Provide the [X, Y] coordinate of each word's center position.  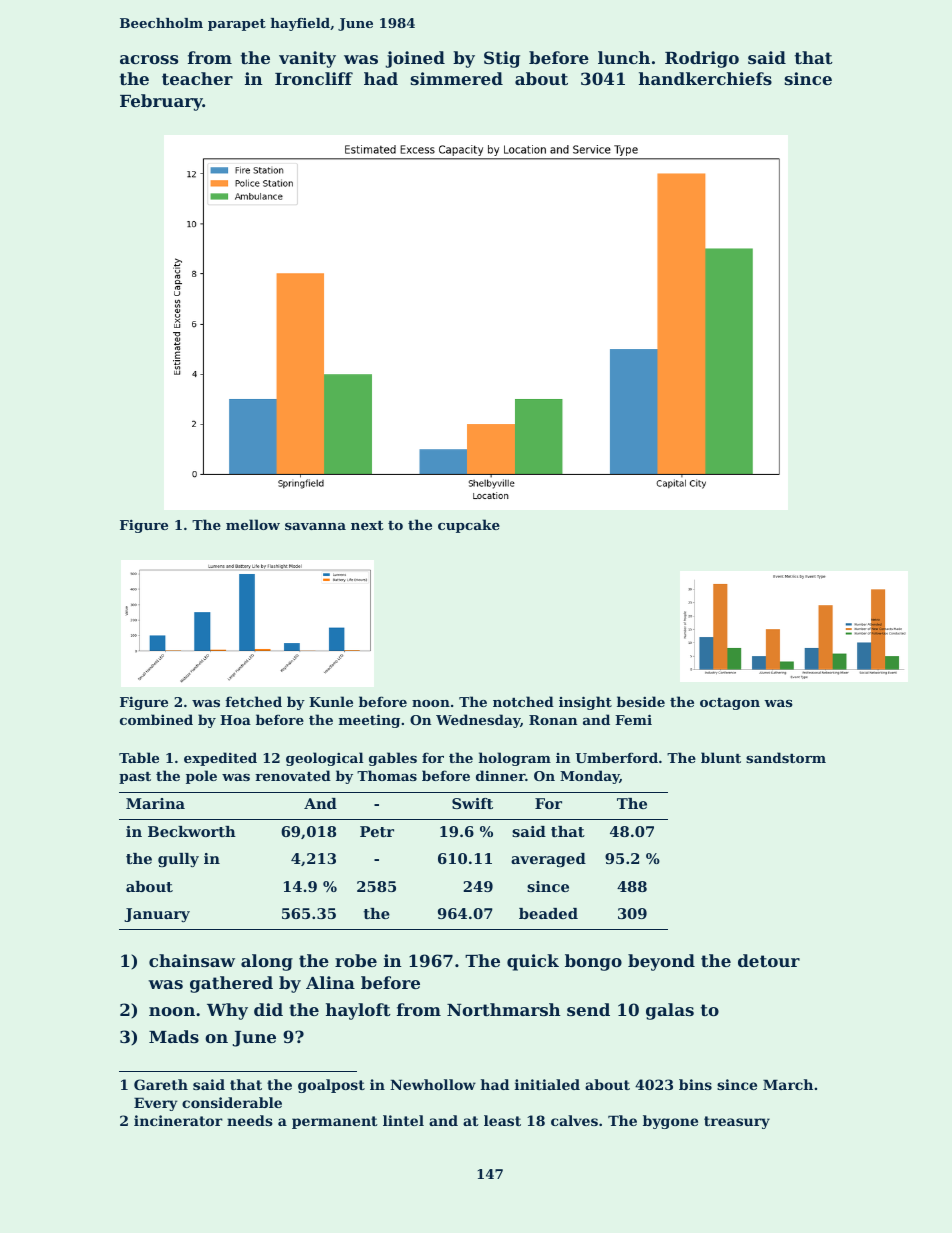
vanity [307, 59]
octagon [730, 704]
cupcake [469, 526]
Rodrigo [702, 59]
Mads [174, 1036]
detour [769, 960]
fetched [253, 701]
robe [356, 960]
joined [415, 59]
